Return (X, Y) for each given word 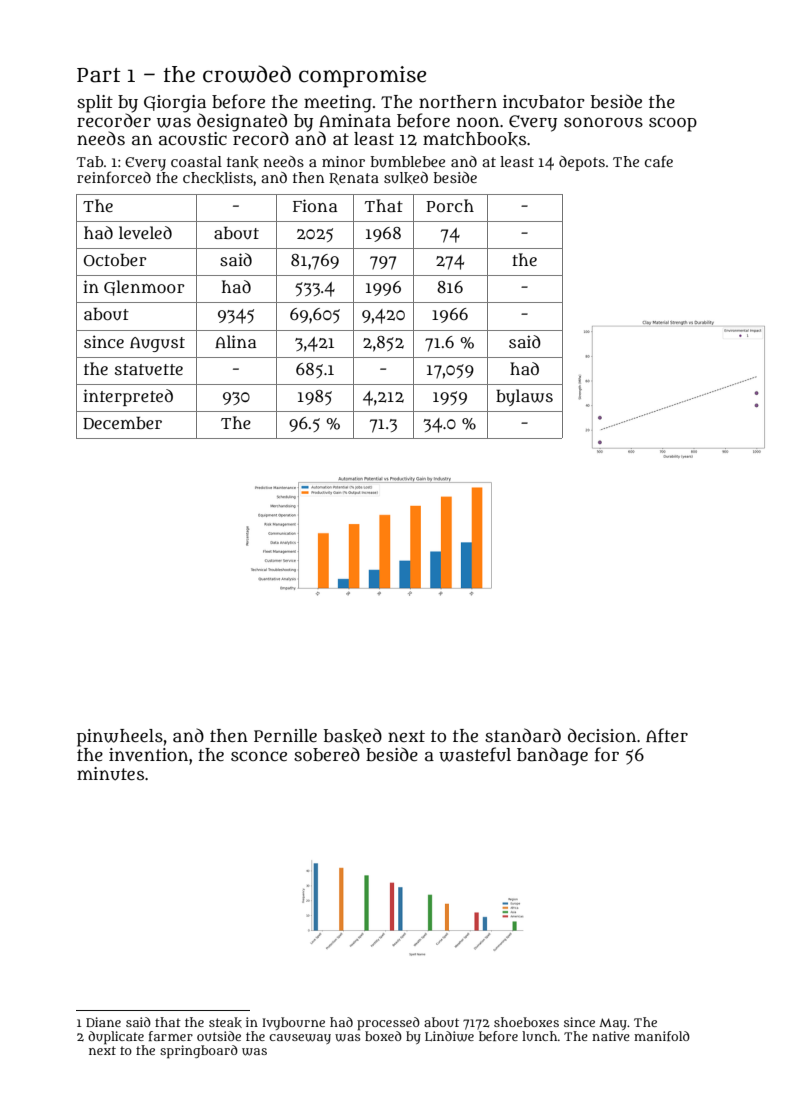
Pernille (285, 735)
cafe (659, 161)
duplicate (116, 1038)
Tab (89, 161)
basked (353, 736)
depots (582, 163)
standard (523, 735)
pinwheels (120, 738)
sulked (406, 178)
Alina (235, 341)
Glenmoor (144, 288)
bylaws (524, 397)
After (667, 735)
